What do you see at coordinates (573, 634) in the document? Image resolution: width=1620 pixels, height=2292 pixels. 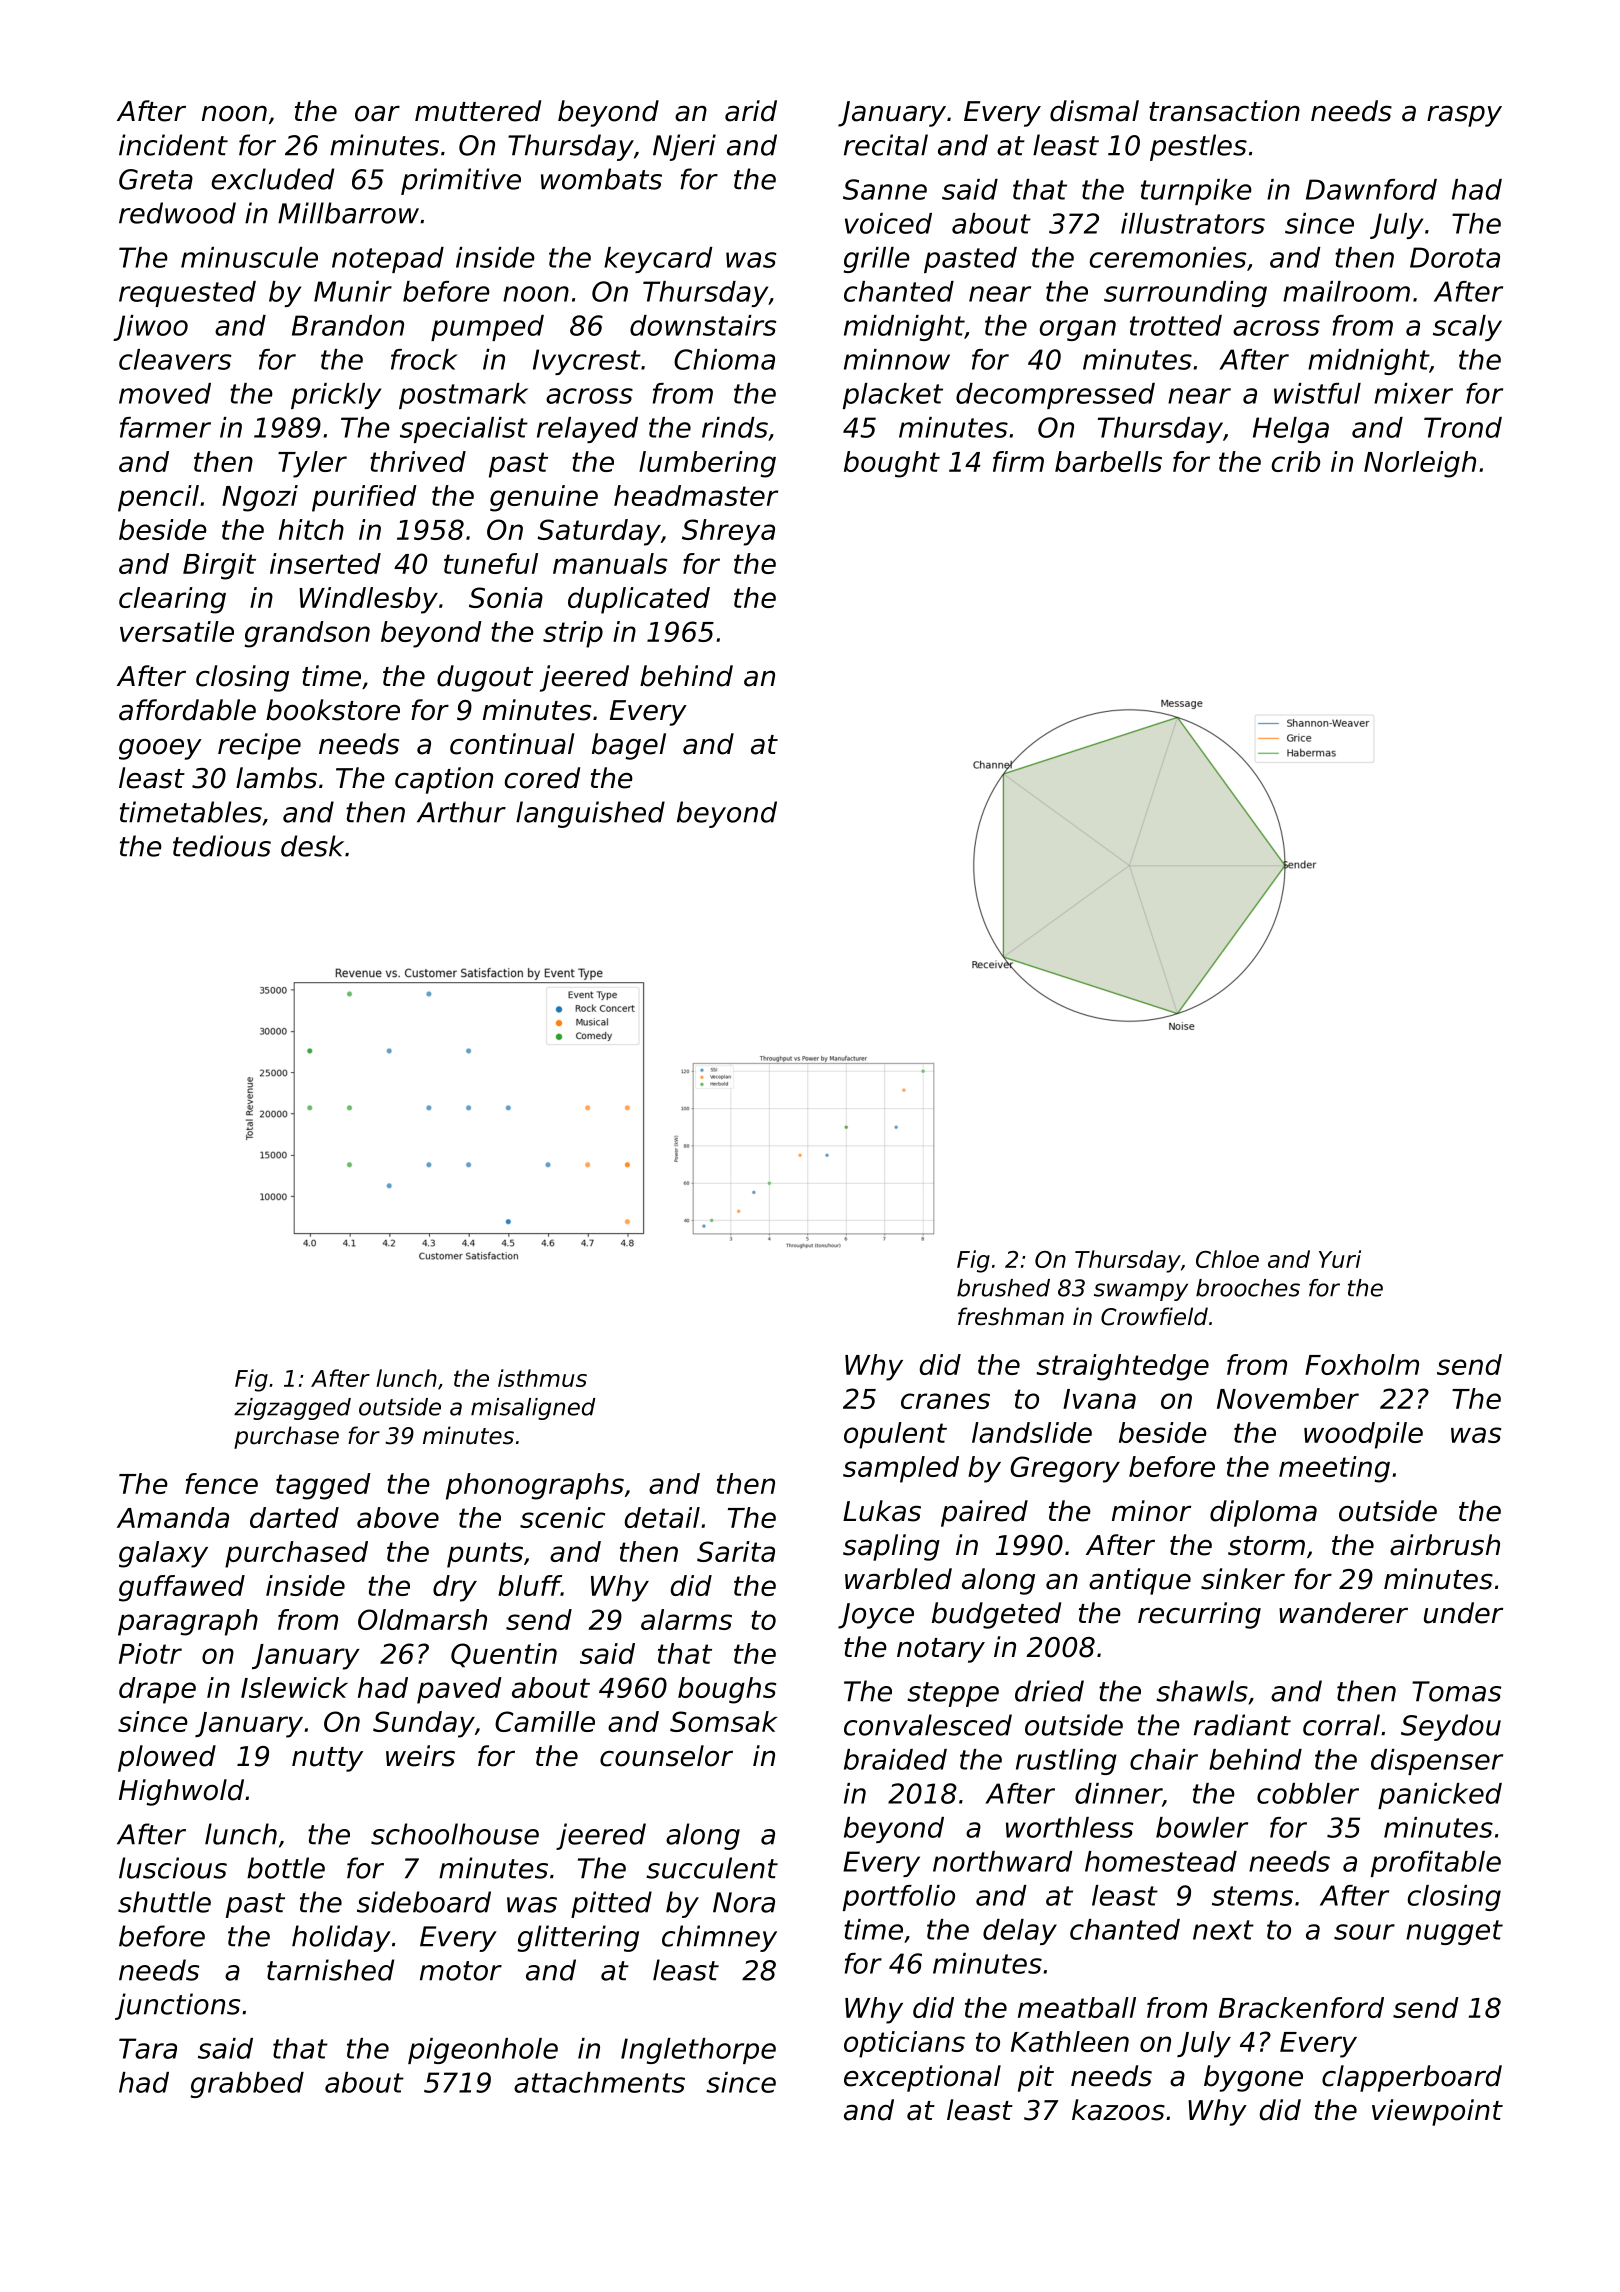 I see `strip` at bounding box center [573, 634].
